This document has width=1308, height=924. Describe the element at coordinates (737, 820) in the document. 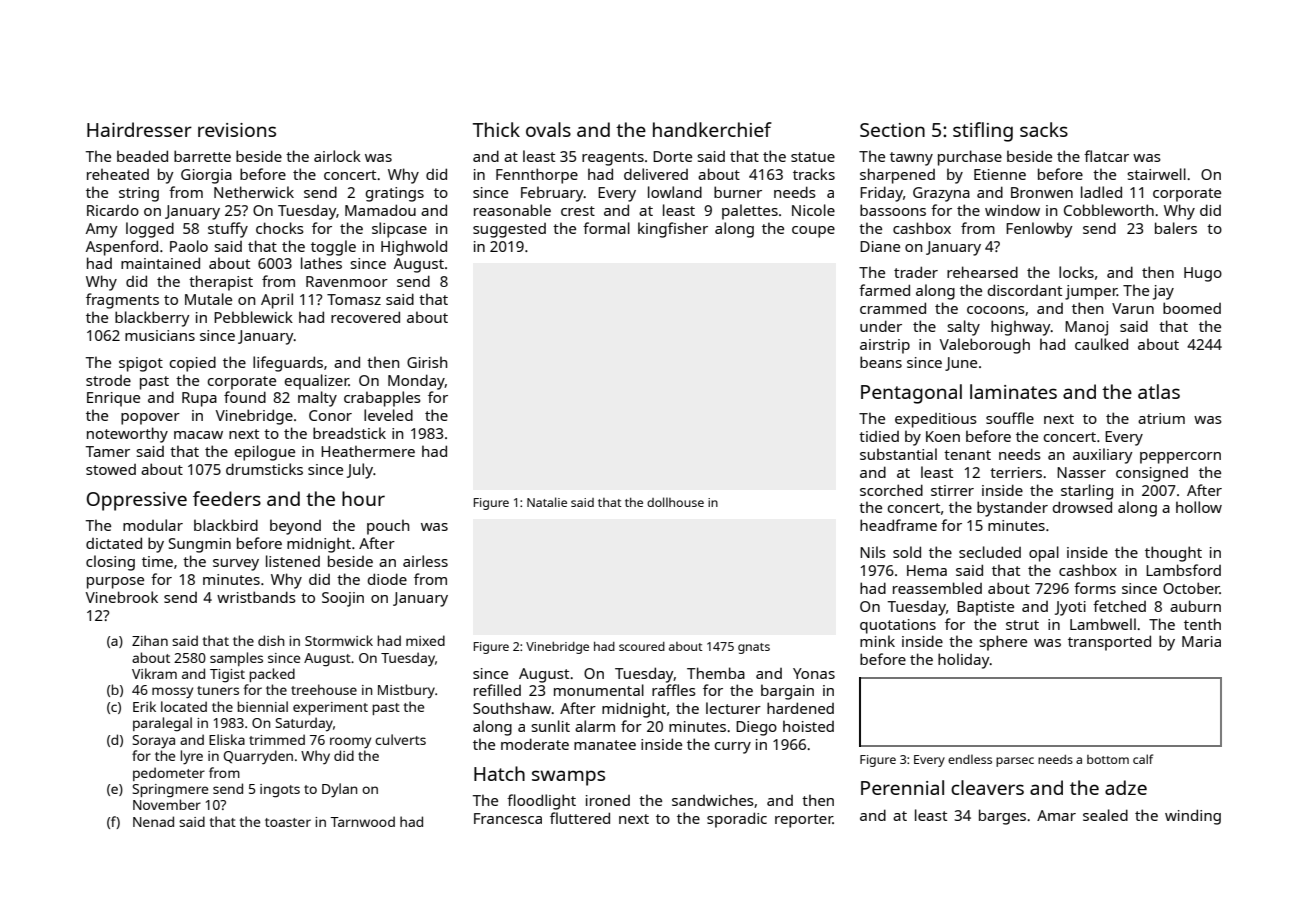

I see `sporadic` at that location.
